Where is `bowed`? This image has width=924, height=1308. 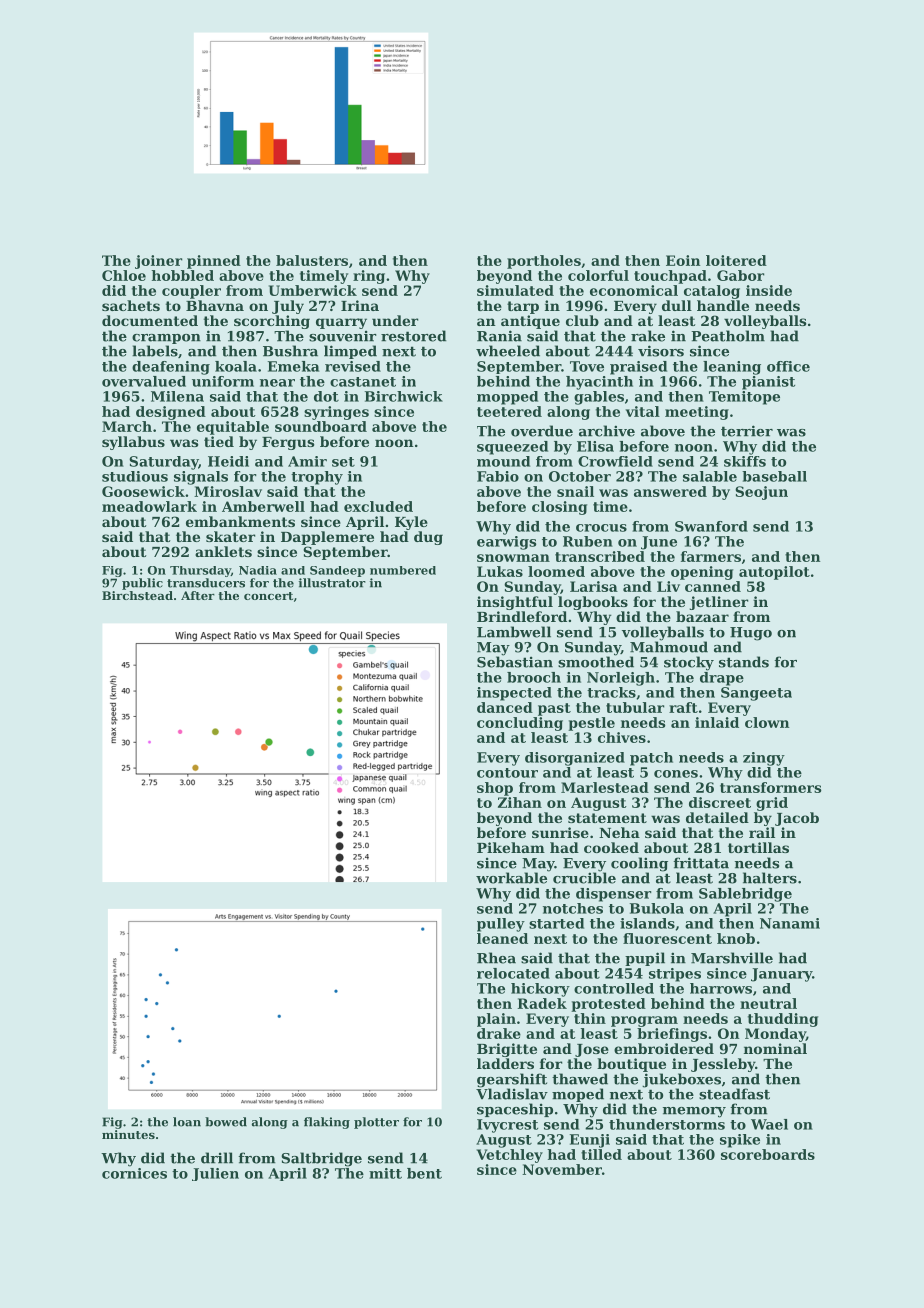
bowed is located at coordinates (226, 1122).
